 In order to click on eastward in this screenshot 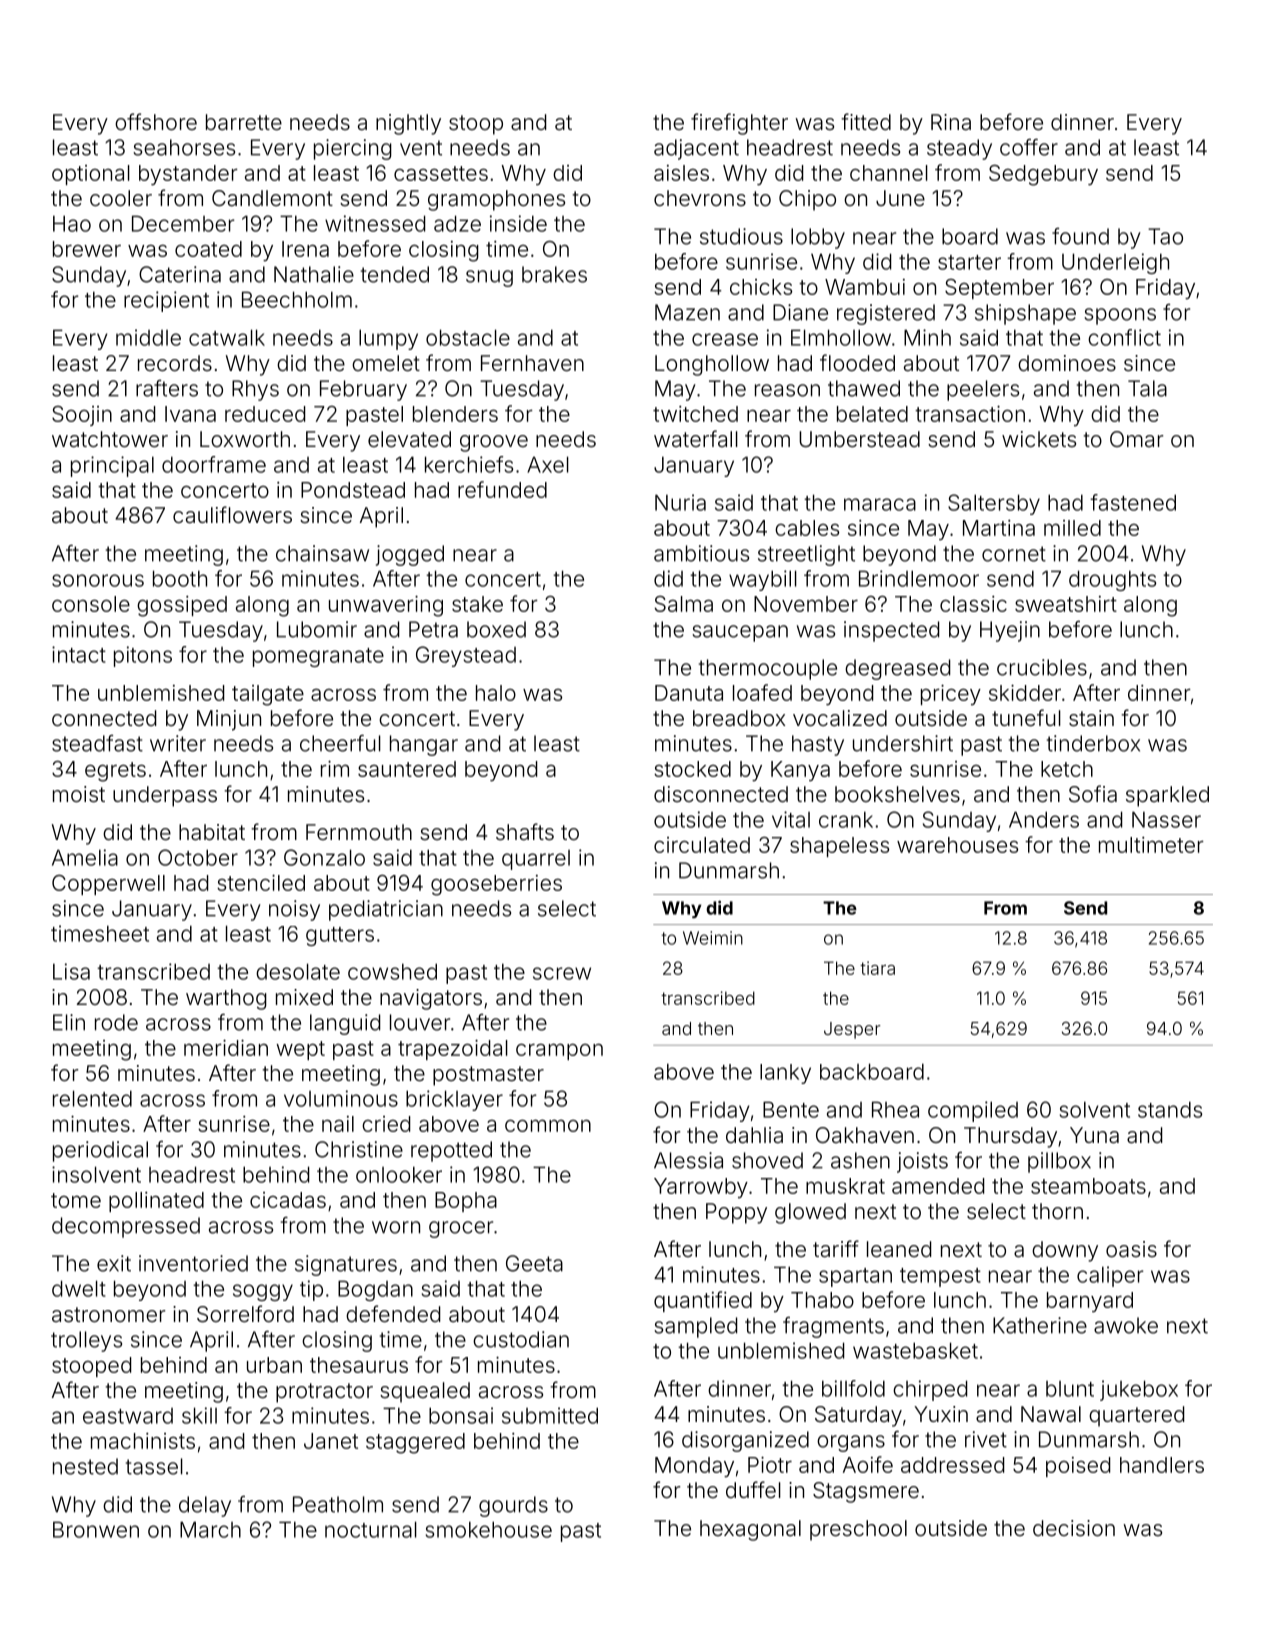, I will do `click(128, 1416)`.
